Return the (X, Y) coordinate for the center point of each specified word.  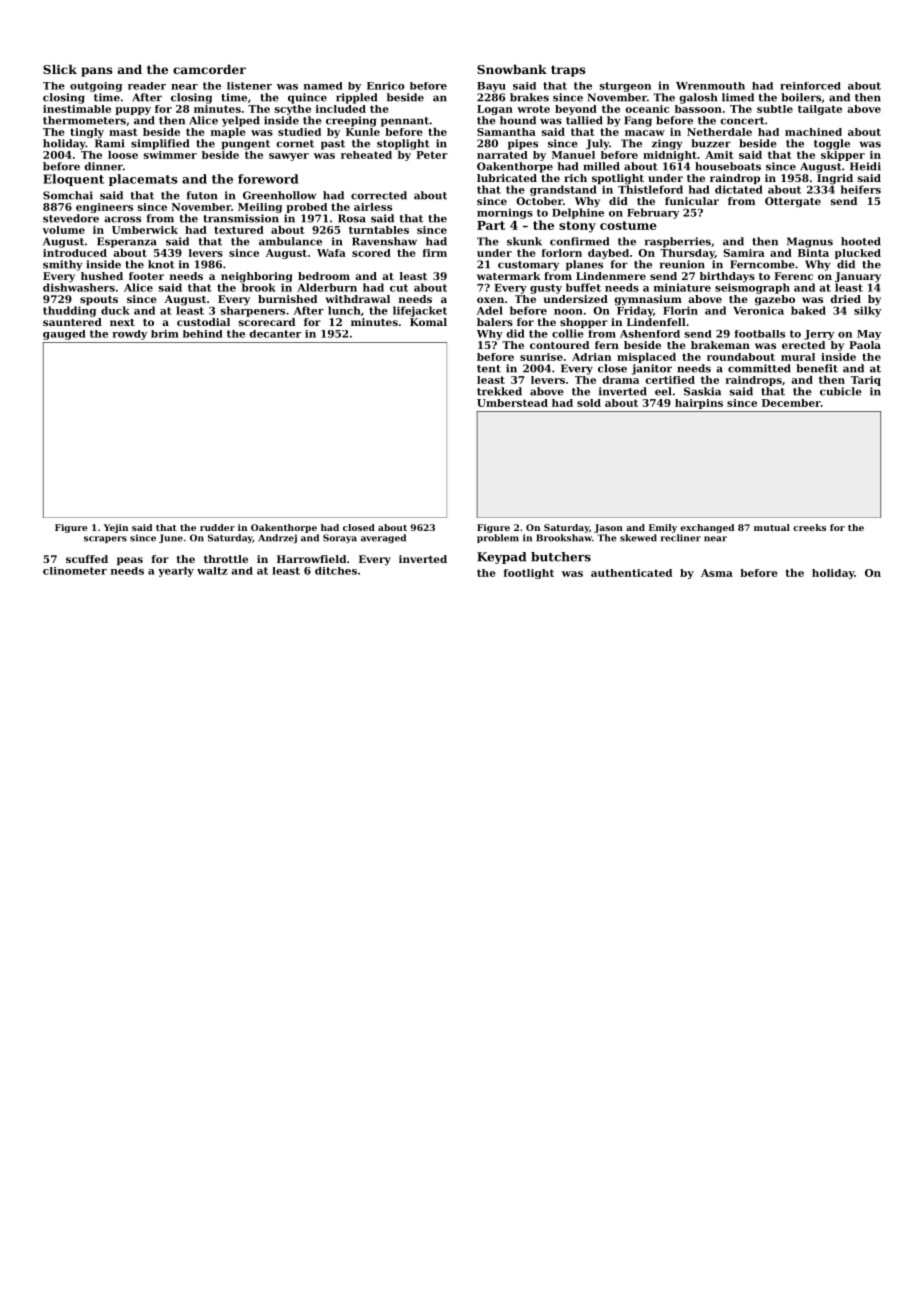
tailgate (820, 110)
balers (495, 322)
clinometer (75, 571)
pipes (523, 144)
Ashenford (650, 334)
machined (813, 132)
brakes (529, 97)
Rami (110, 143)
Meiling (260, 208)
